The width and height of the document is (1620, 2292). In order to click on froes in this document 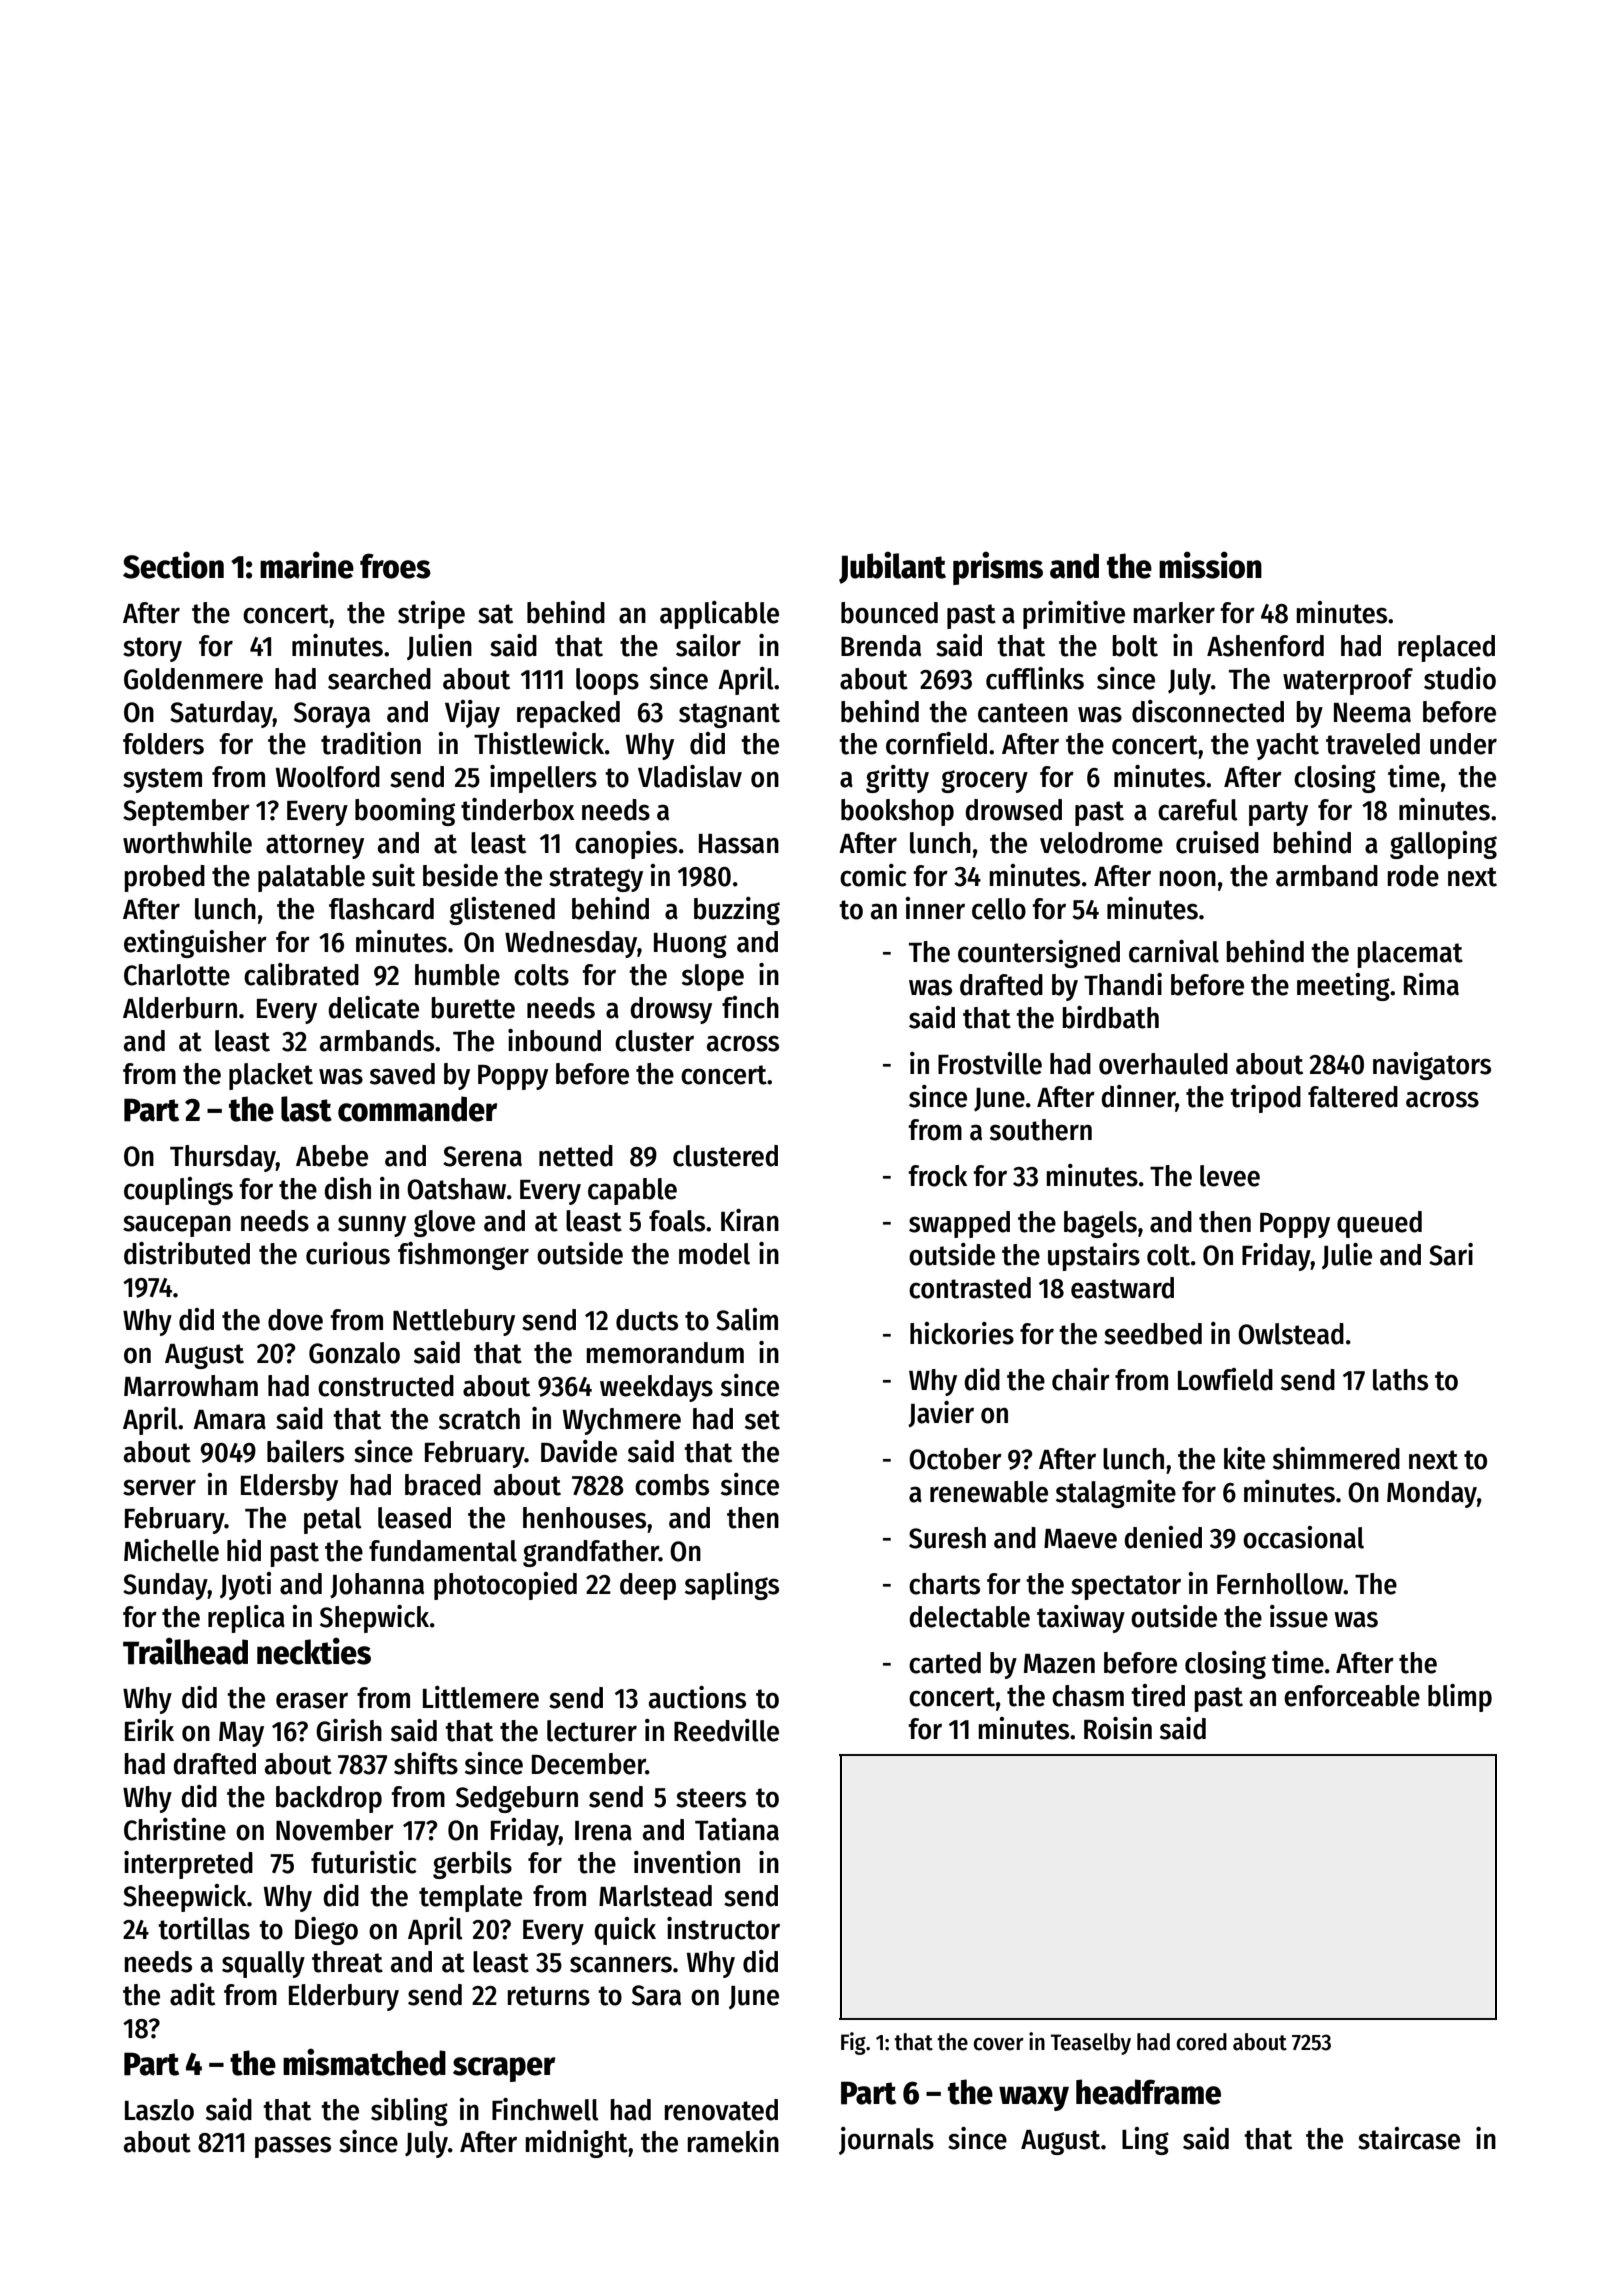, I will do `click(395, 566)`.
